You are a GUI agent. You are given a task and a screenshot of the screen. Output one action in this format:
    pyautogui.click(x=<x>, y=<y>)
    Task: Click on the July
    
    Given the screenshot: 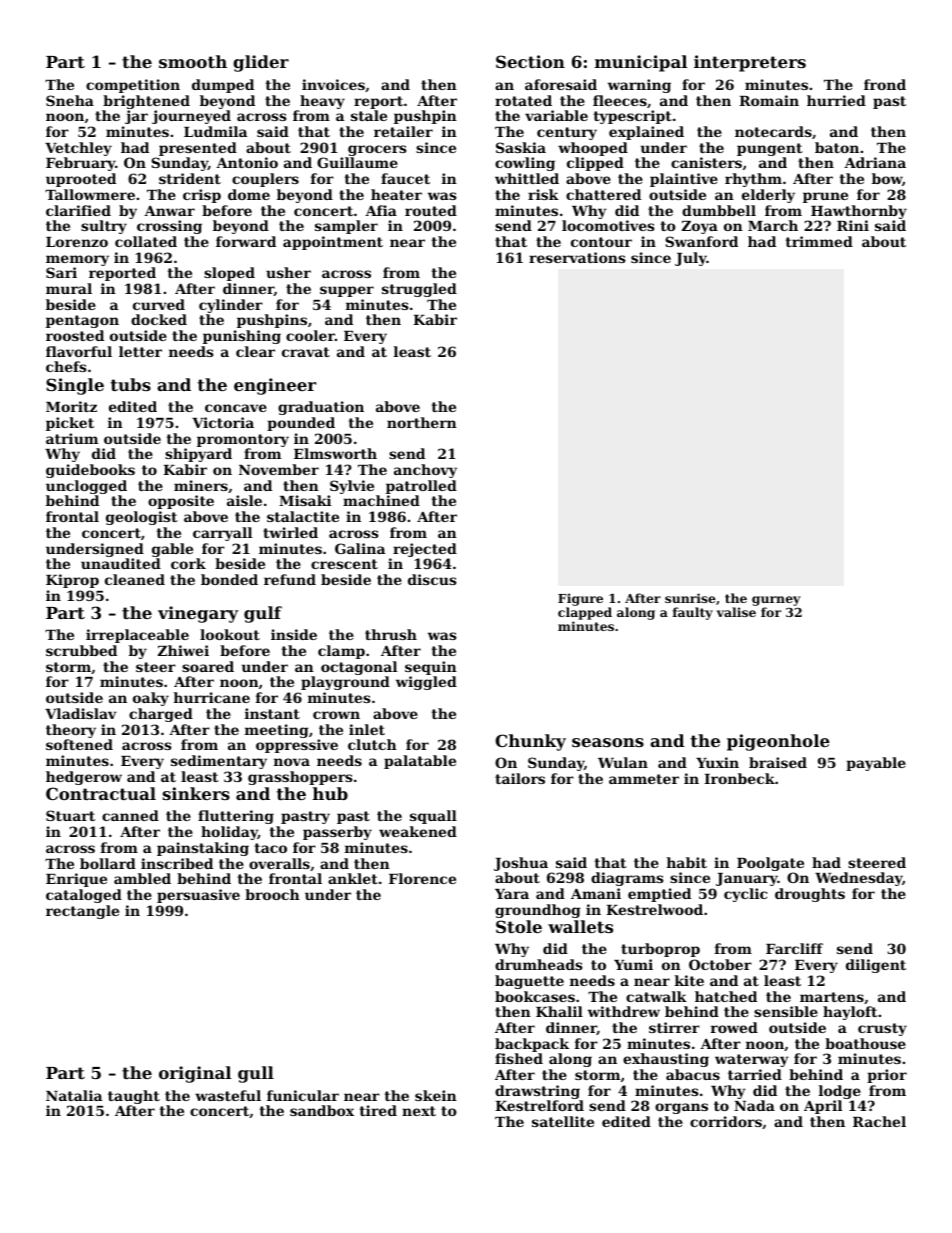 What is the action you would take?
    pyautogui.click(x=691, y=259)
